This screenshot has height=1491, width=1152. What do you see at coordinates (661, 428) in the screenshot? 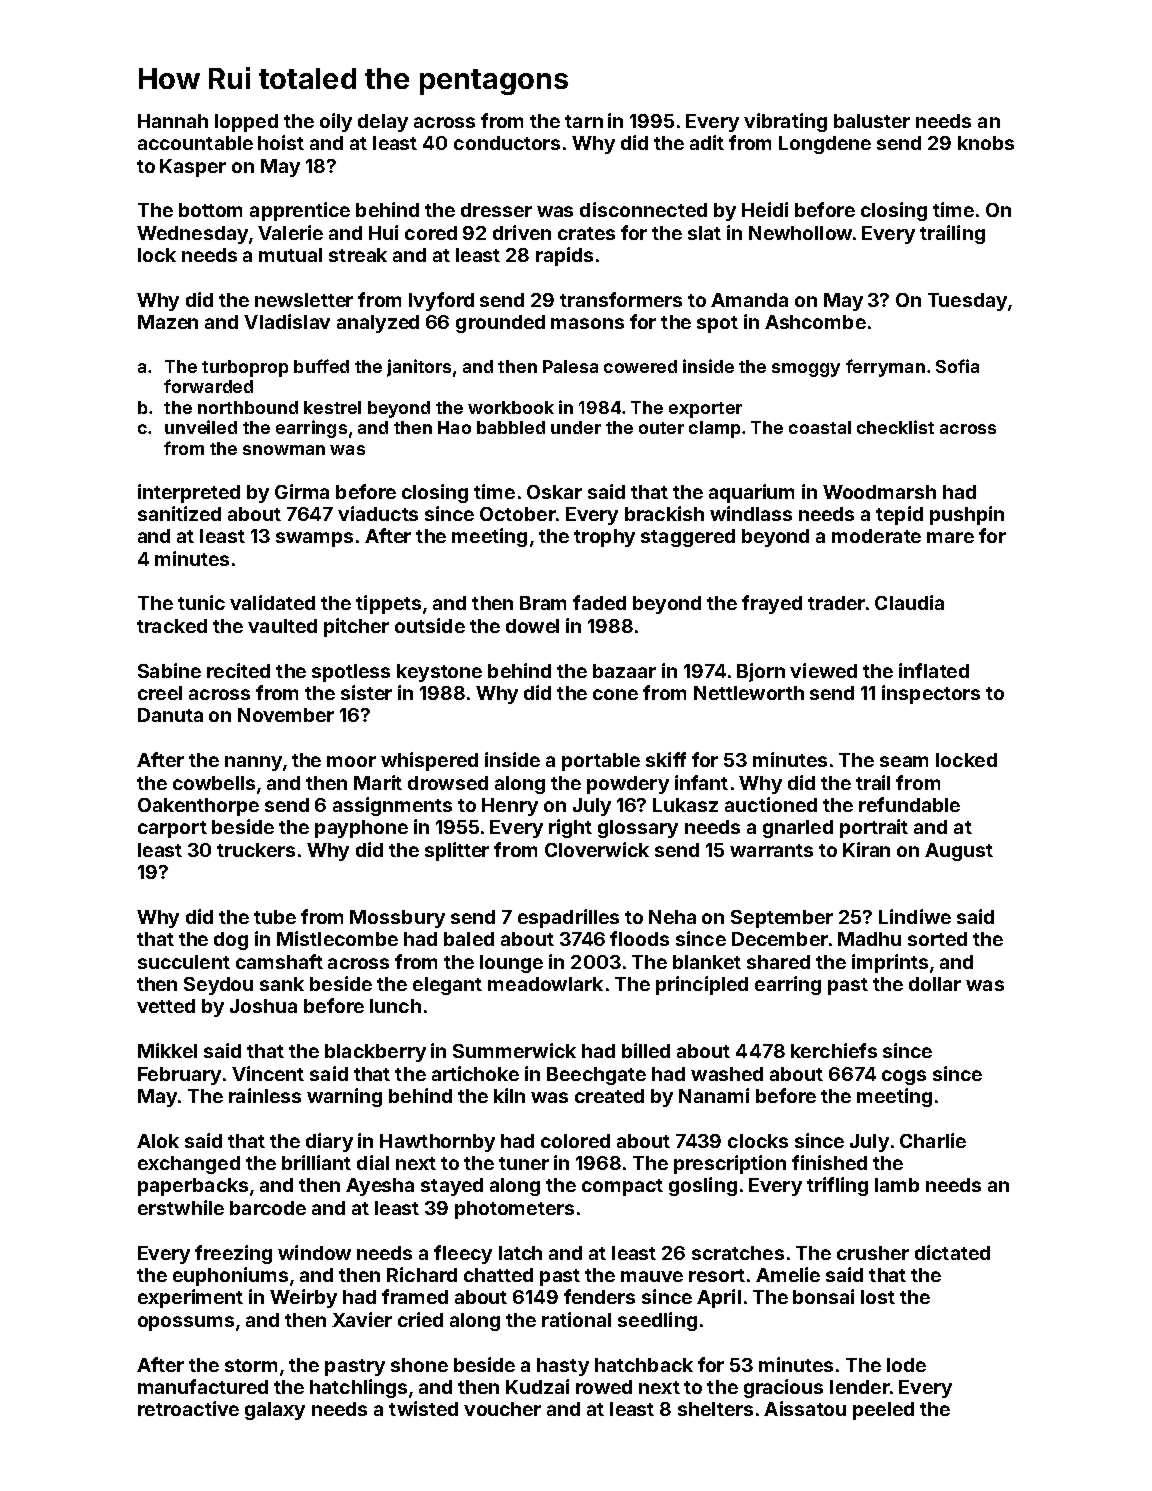
I see `outer` at bounding box center [661, 428].
